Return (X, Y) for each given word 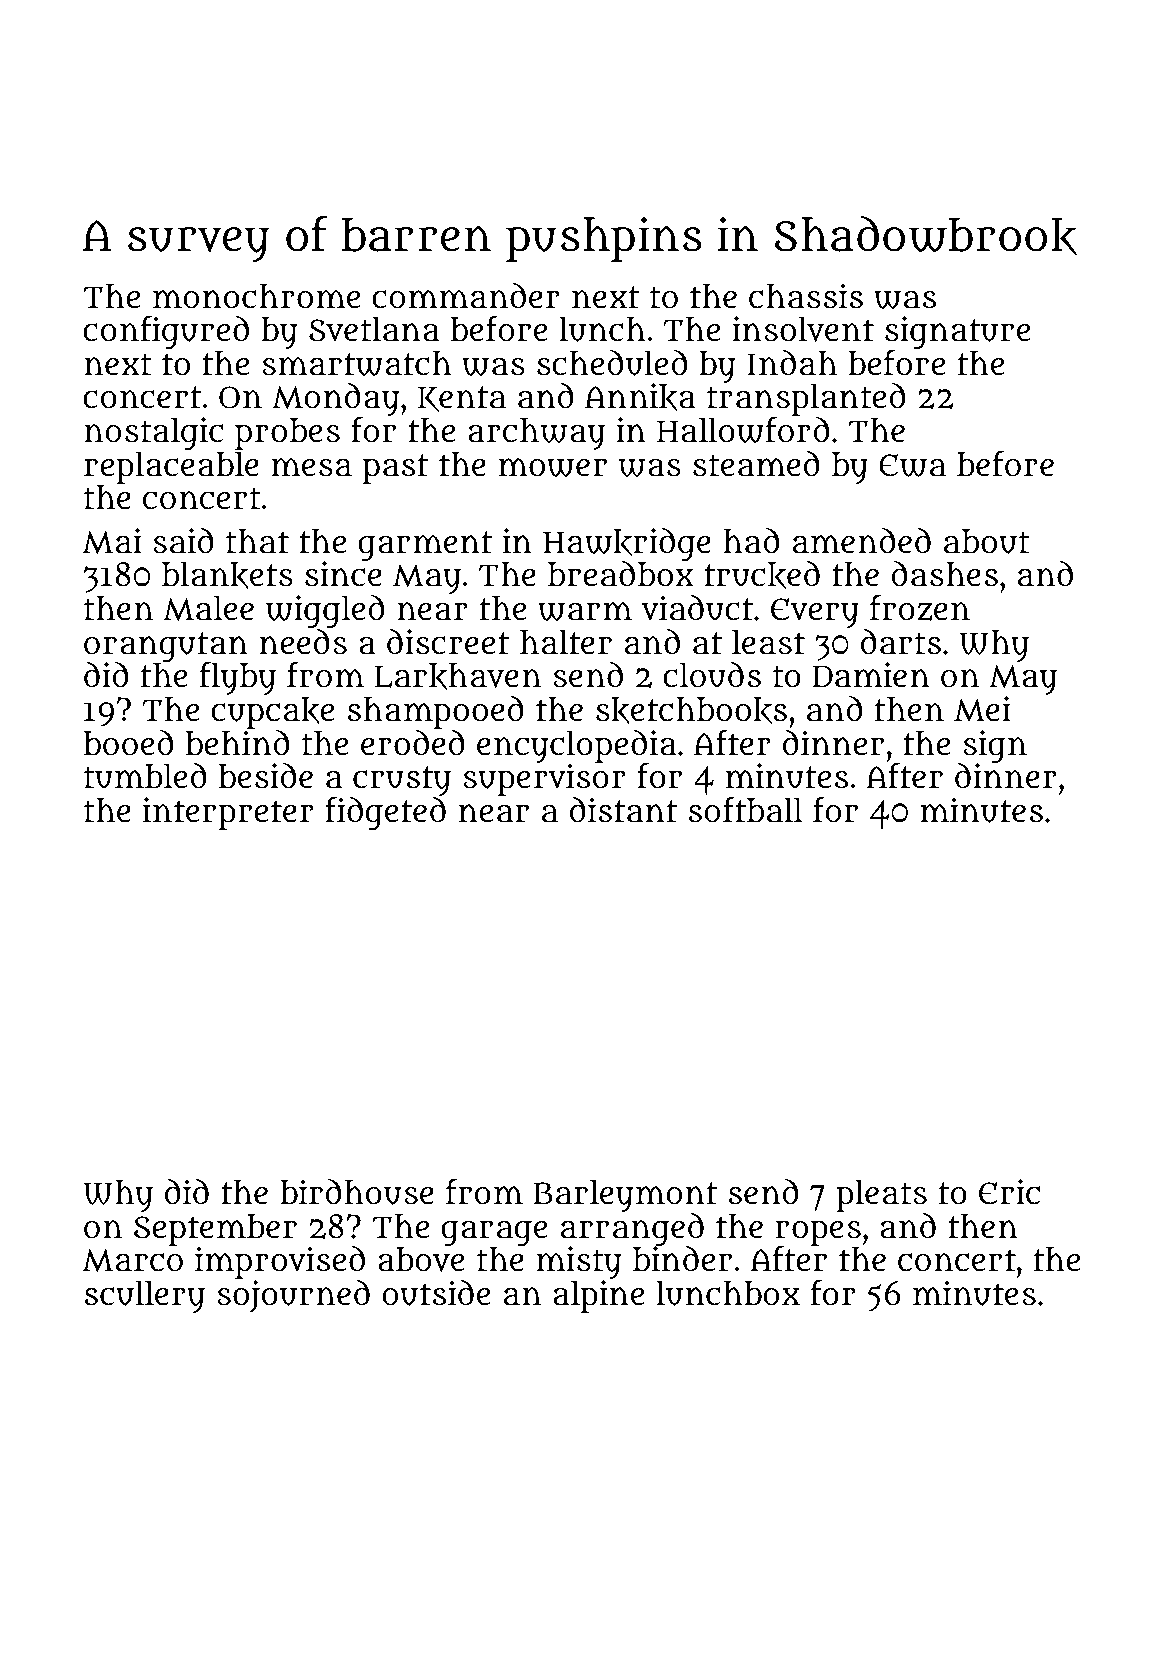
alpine (598, 1296)
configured (166, 332)
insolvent (803, 329)
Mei (982, 709)
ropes (818, 1233)
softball (746, 810)
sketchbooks (691, 710)
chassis (806, 296)
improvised (280, 1262)
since (343, 574)
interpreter (228, 813)
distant (623, 810)
